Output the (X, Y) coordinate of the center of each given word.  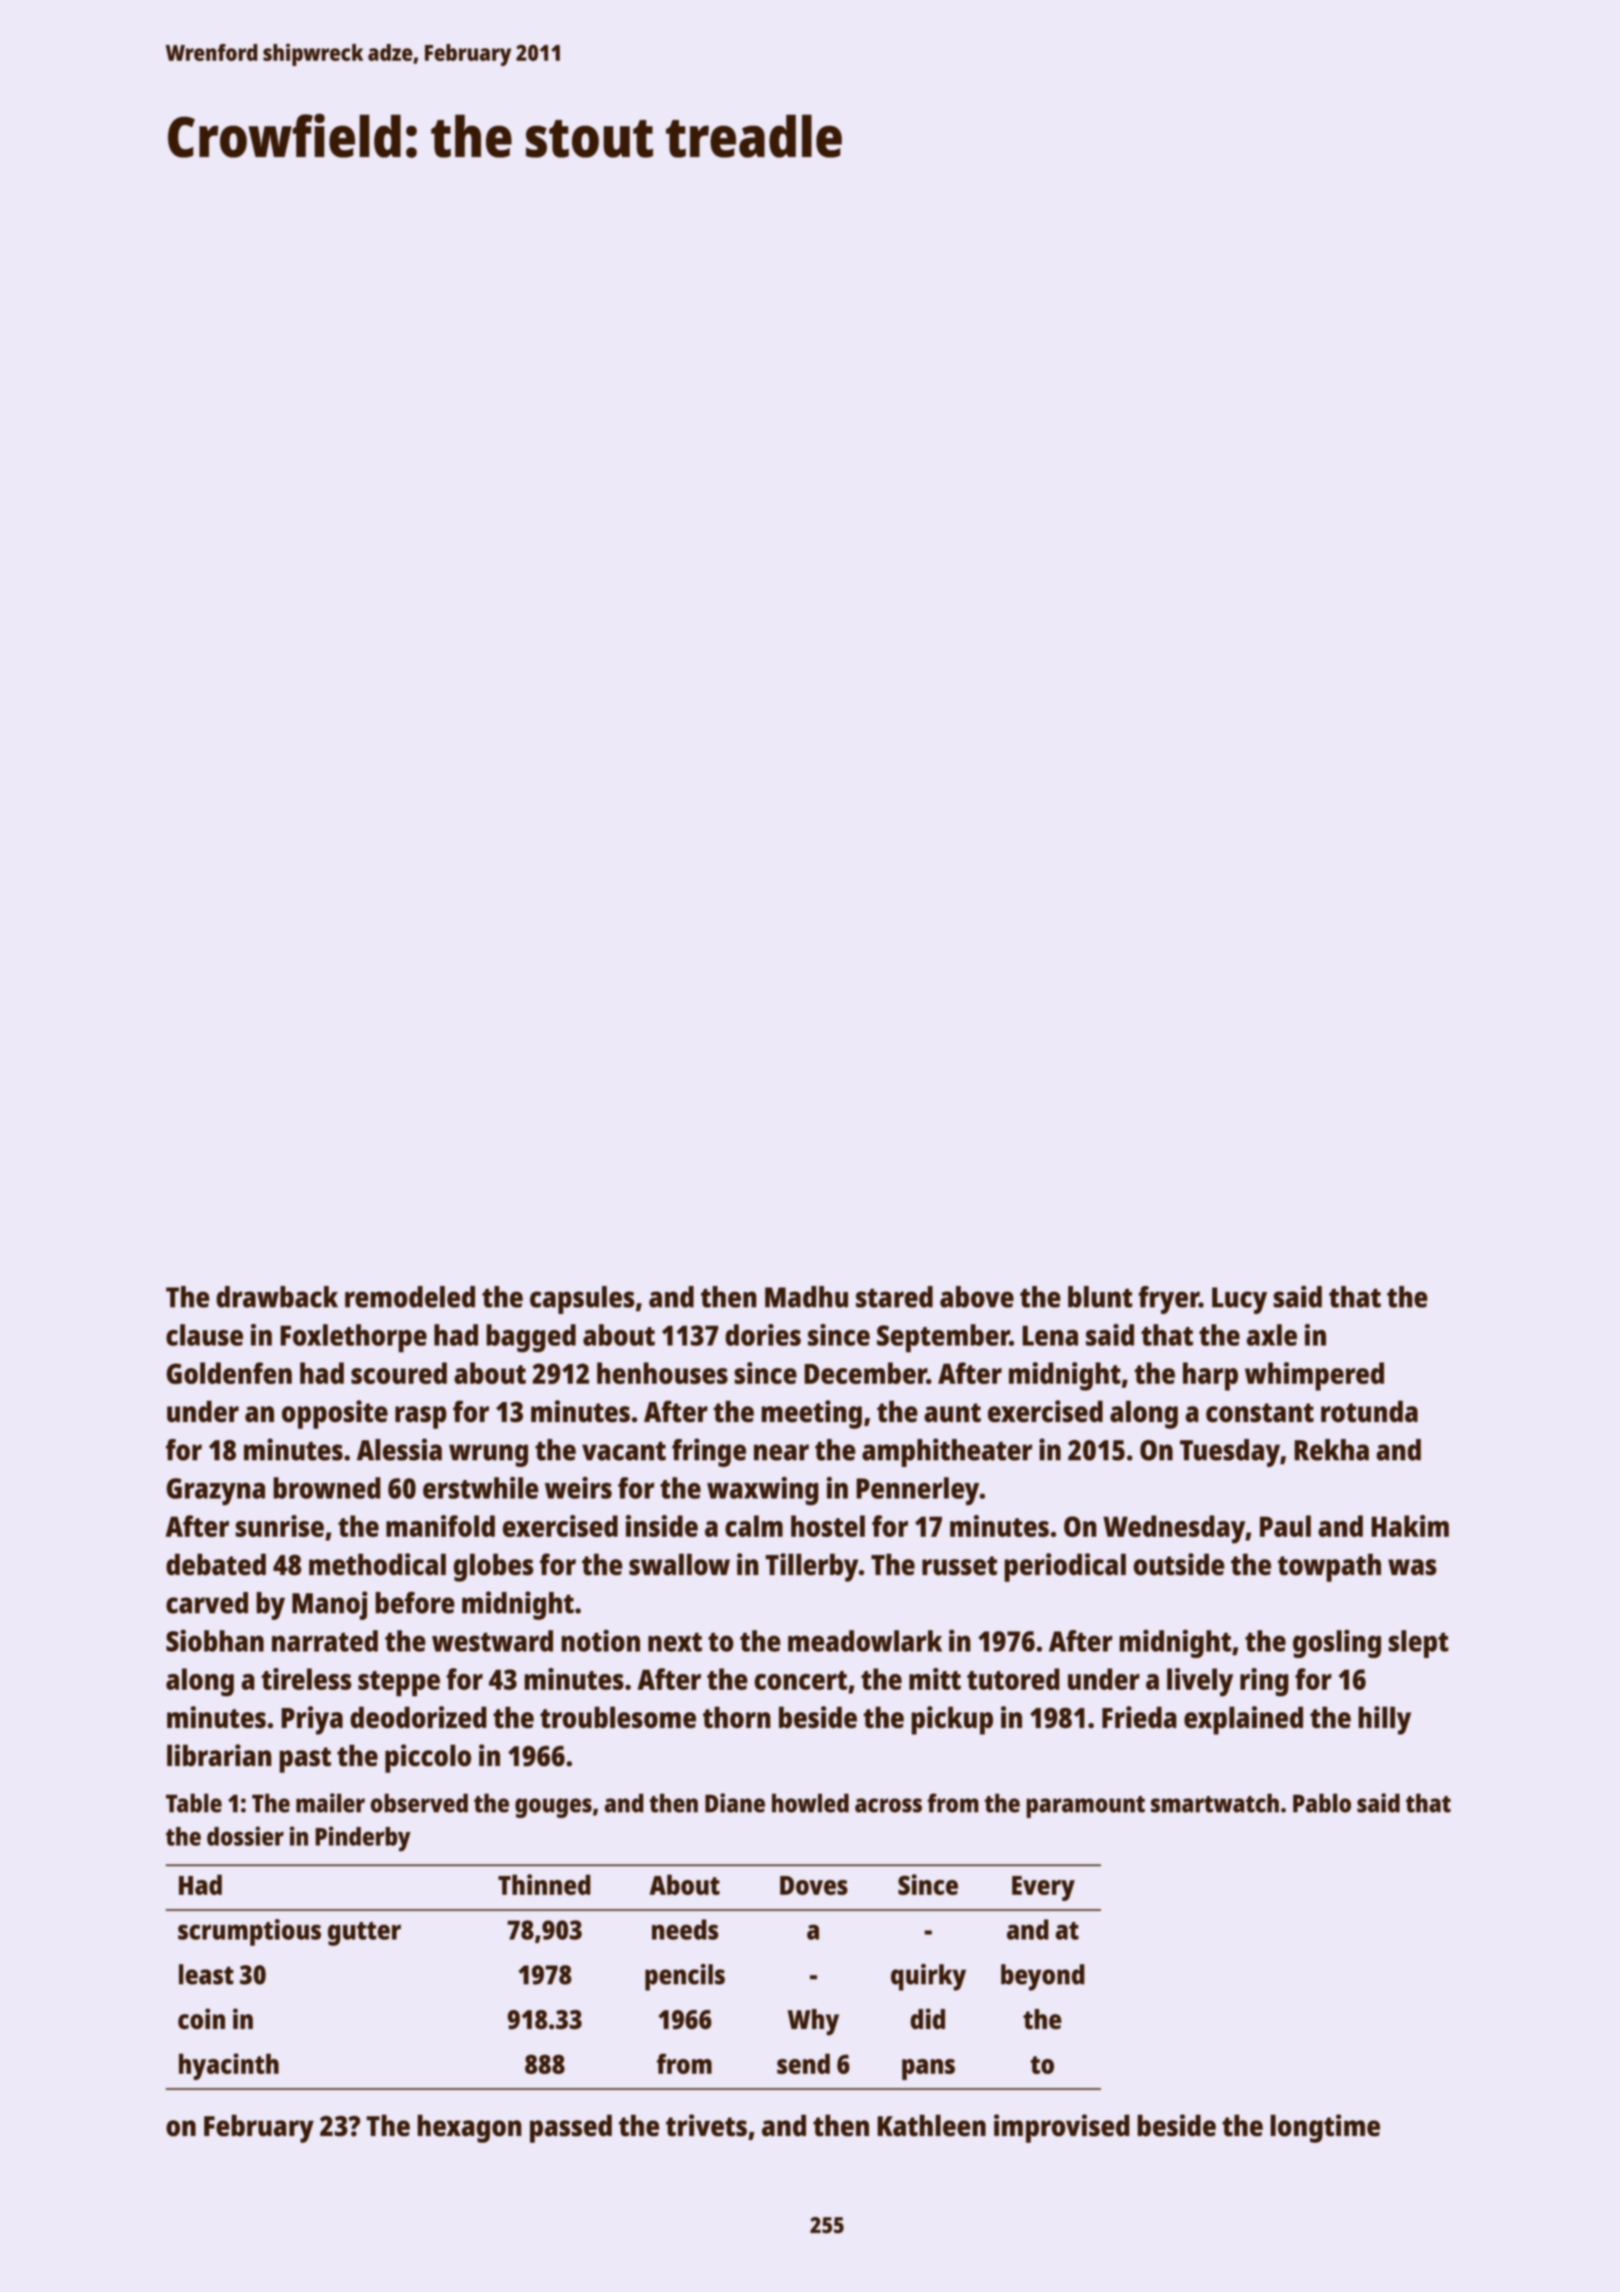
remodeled (410, 1297)
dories (763, 1335)
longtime (1325, 2128)
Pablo (1322, 1803)
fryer (1168, 1300)
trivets (706, 2125)
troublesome (618, 1717)
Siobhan (215, 1640)
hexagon (469, 2128)
